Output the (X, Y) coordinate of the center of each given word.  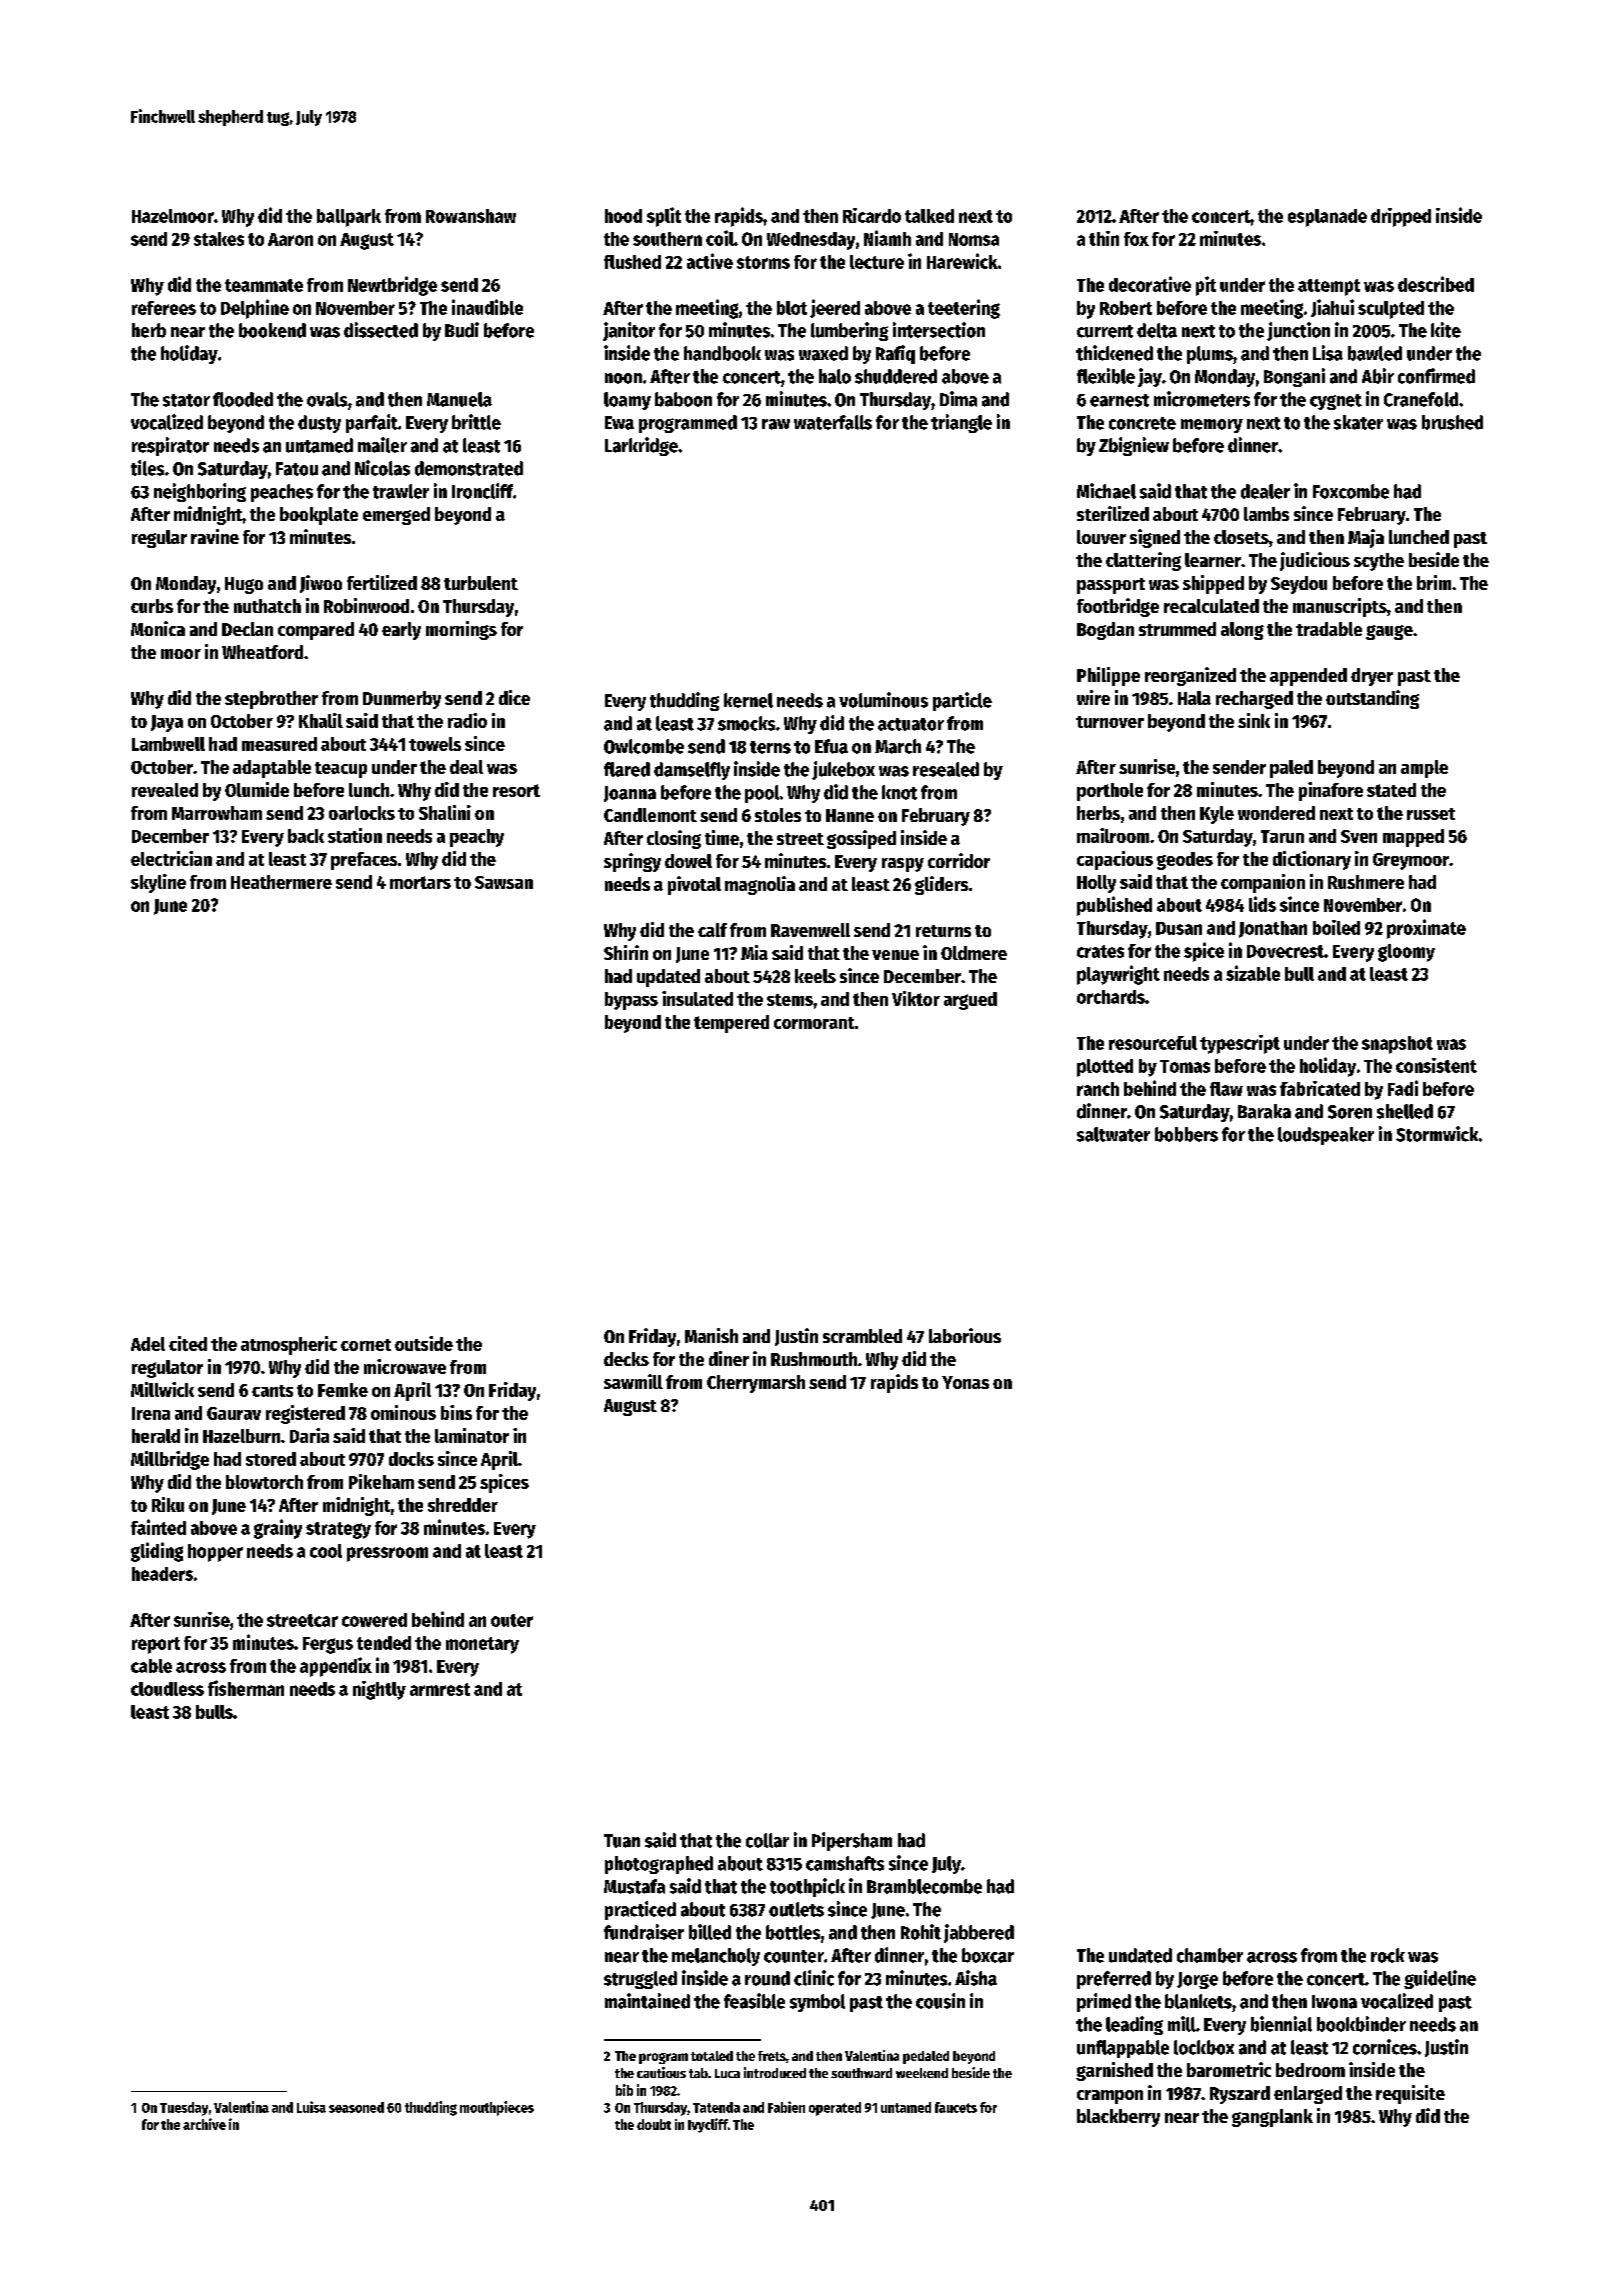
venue (895, 955)
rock (1388, 1955)
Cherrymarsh (756, 1384)
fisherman (246, 1688)
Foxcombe (1351, 491)
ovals (327, 399)
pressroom (387, 1554)
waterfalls (833, 422)
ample (1424, 769)
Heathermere (281, 882)
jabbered (979, 1933)
